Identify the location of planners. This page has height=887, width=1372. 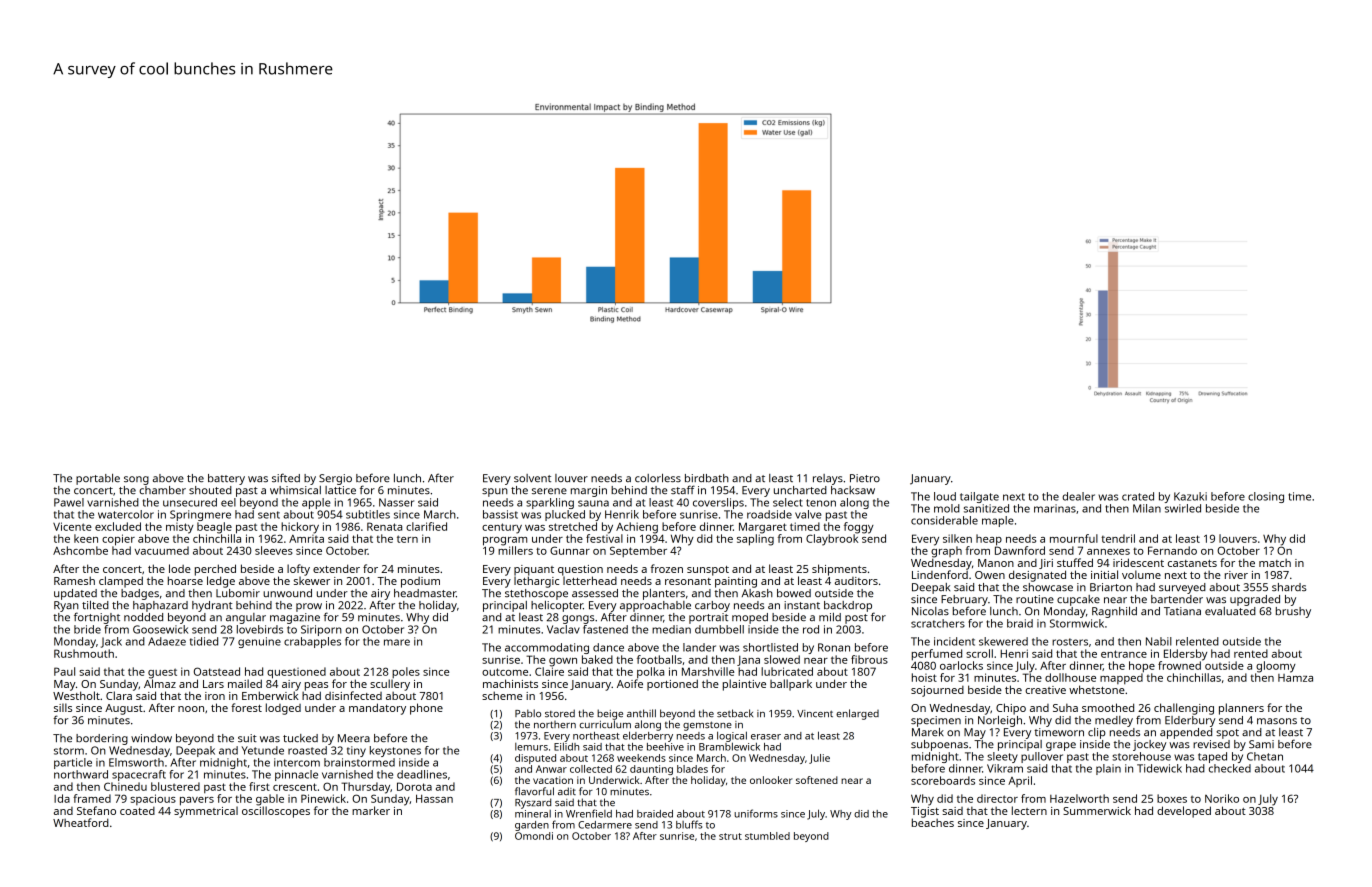
(1241, 709).
